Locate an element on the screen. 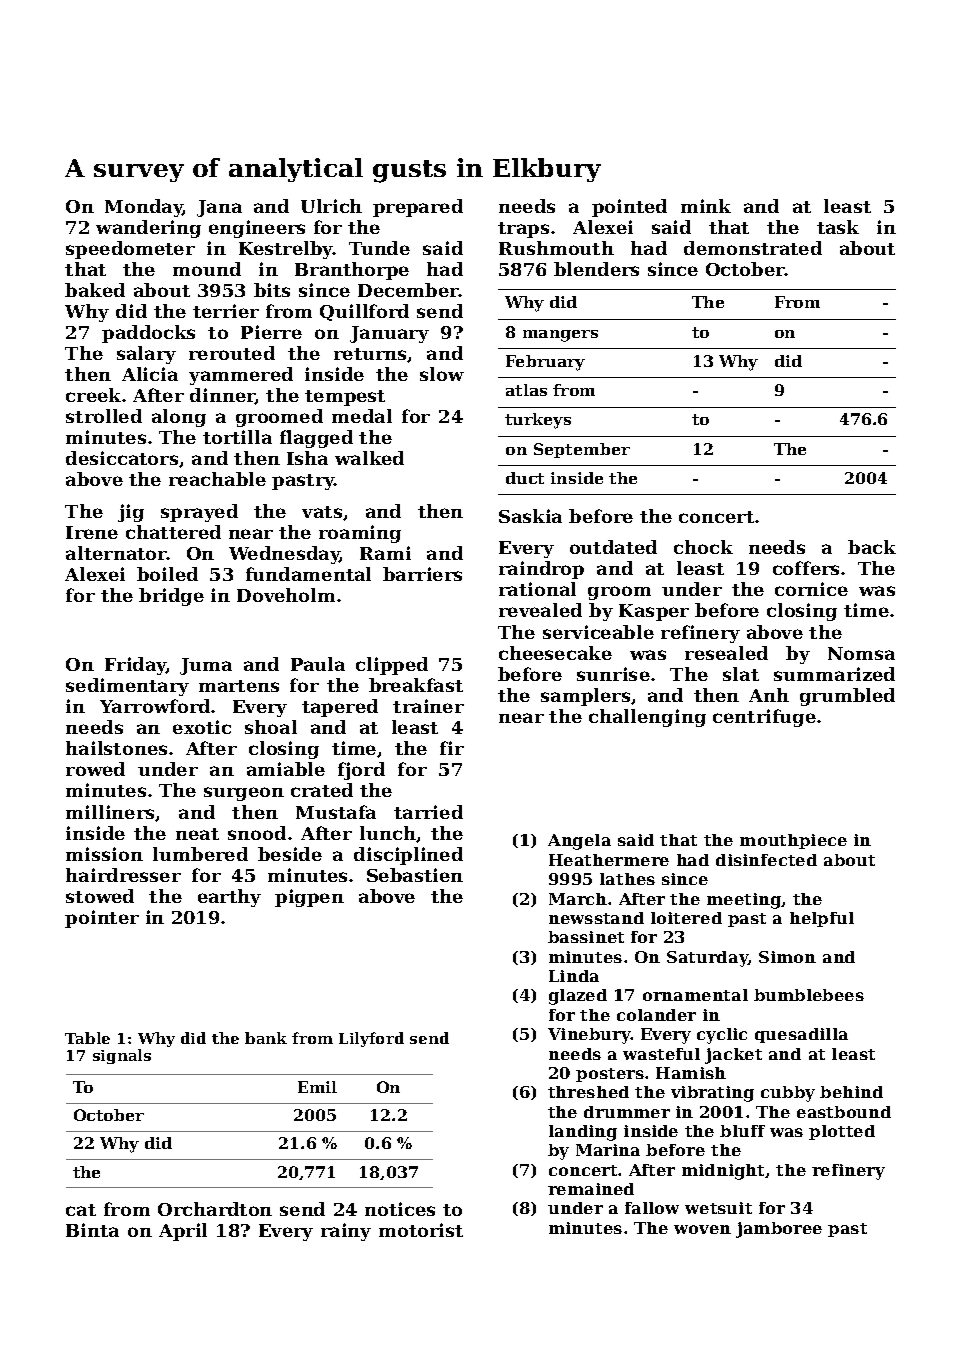 The height and width of the screenshot is (1367, 962). quesadilla is located at coordinates (801, 1035).
